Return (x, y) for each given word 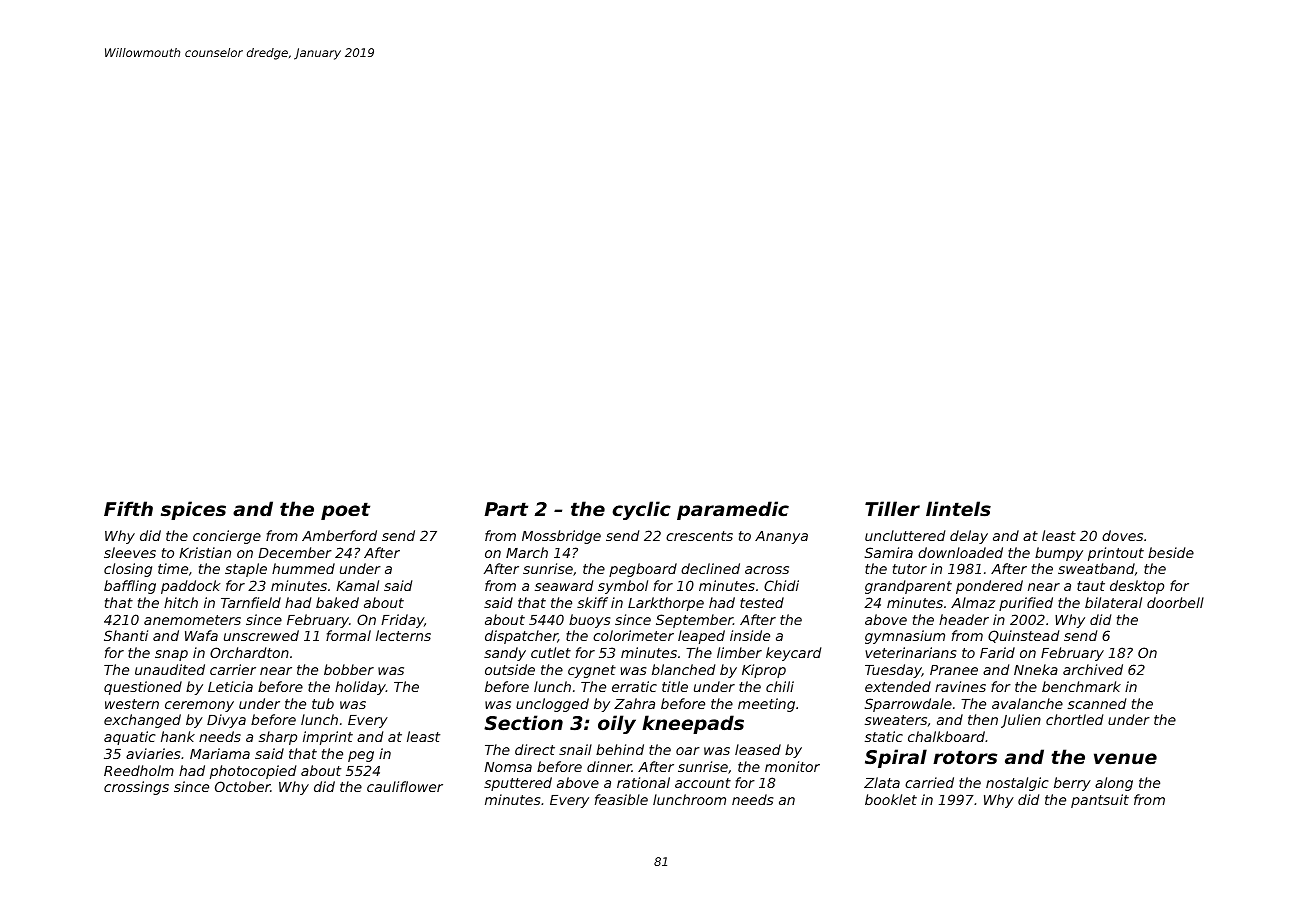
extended (898, 686)
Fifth (128, 508)
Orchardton (249, 652)
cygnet (592, 671)
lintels (958, 508)
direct (535, 749)
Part (506, 509)
